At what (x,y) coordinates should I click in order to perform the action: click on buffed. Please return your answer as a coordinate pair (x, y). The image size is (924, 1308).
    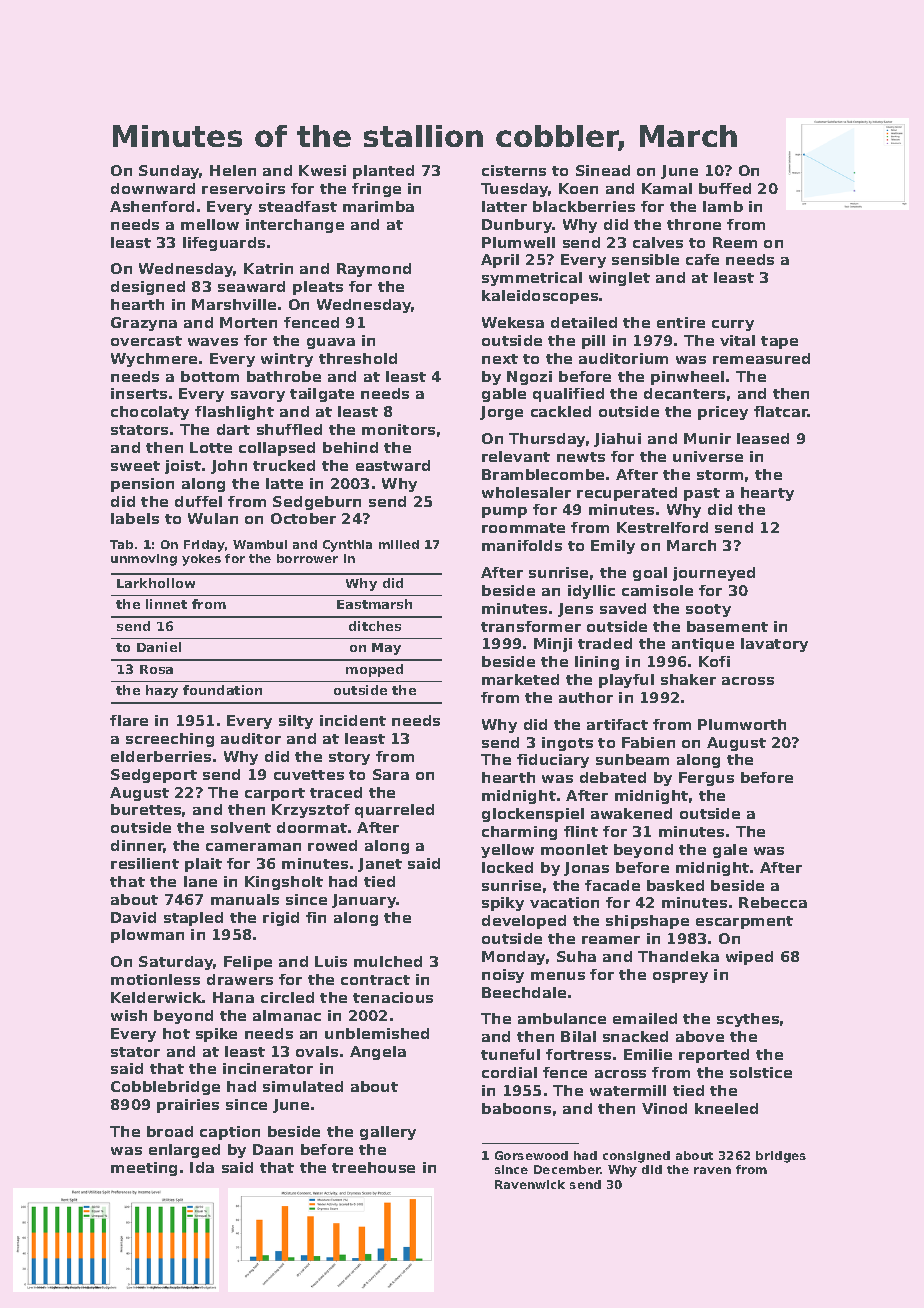
    Looking at the image, I should click on (725, 188).
